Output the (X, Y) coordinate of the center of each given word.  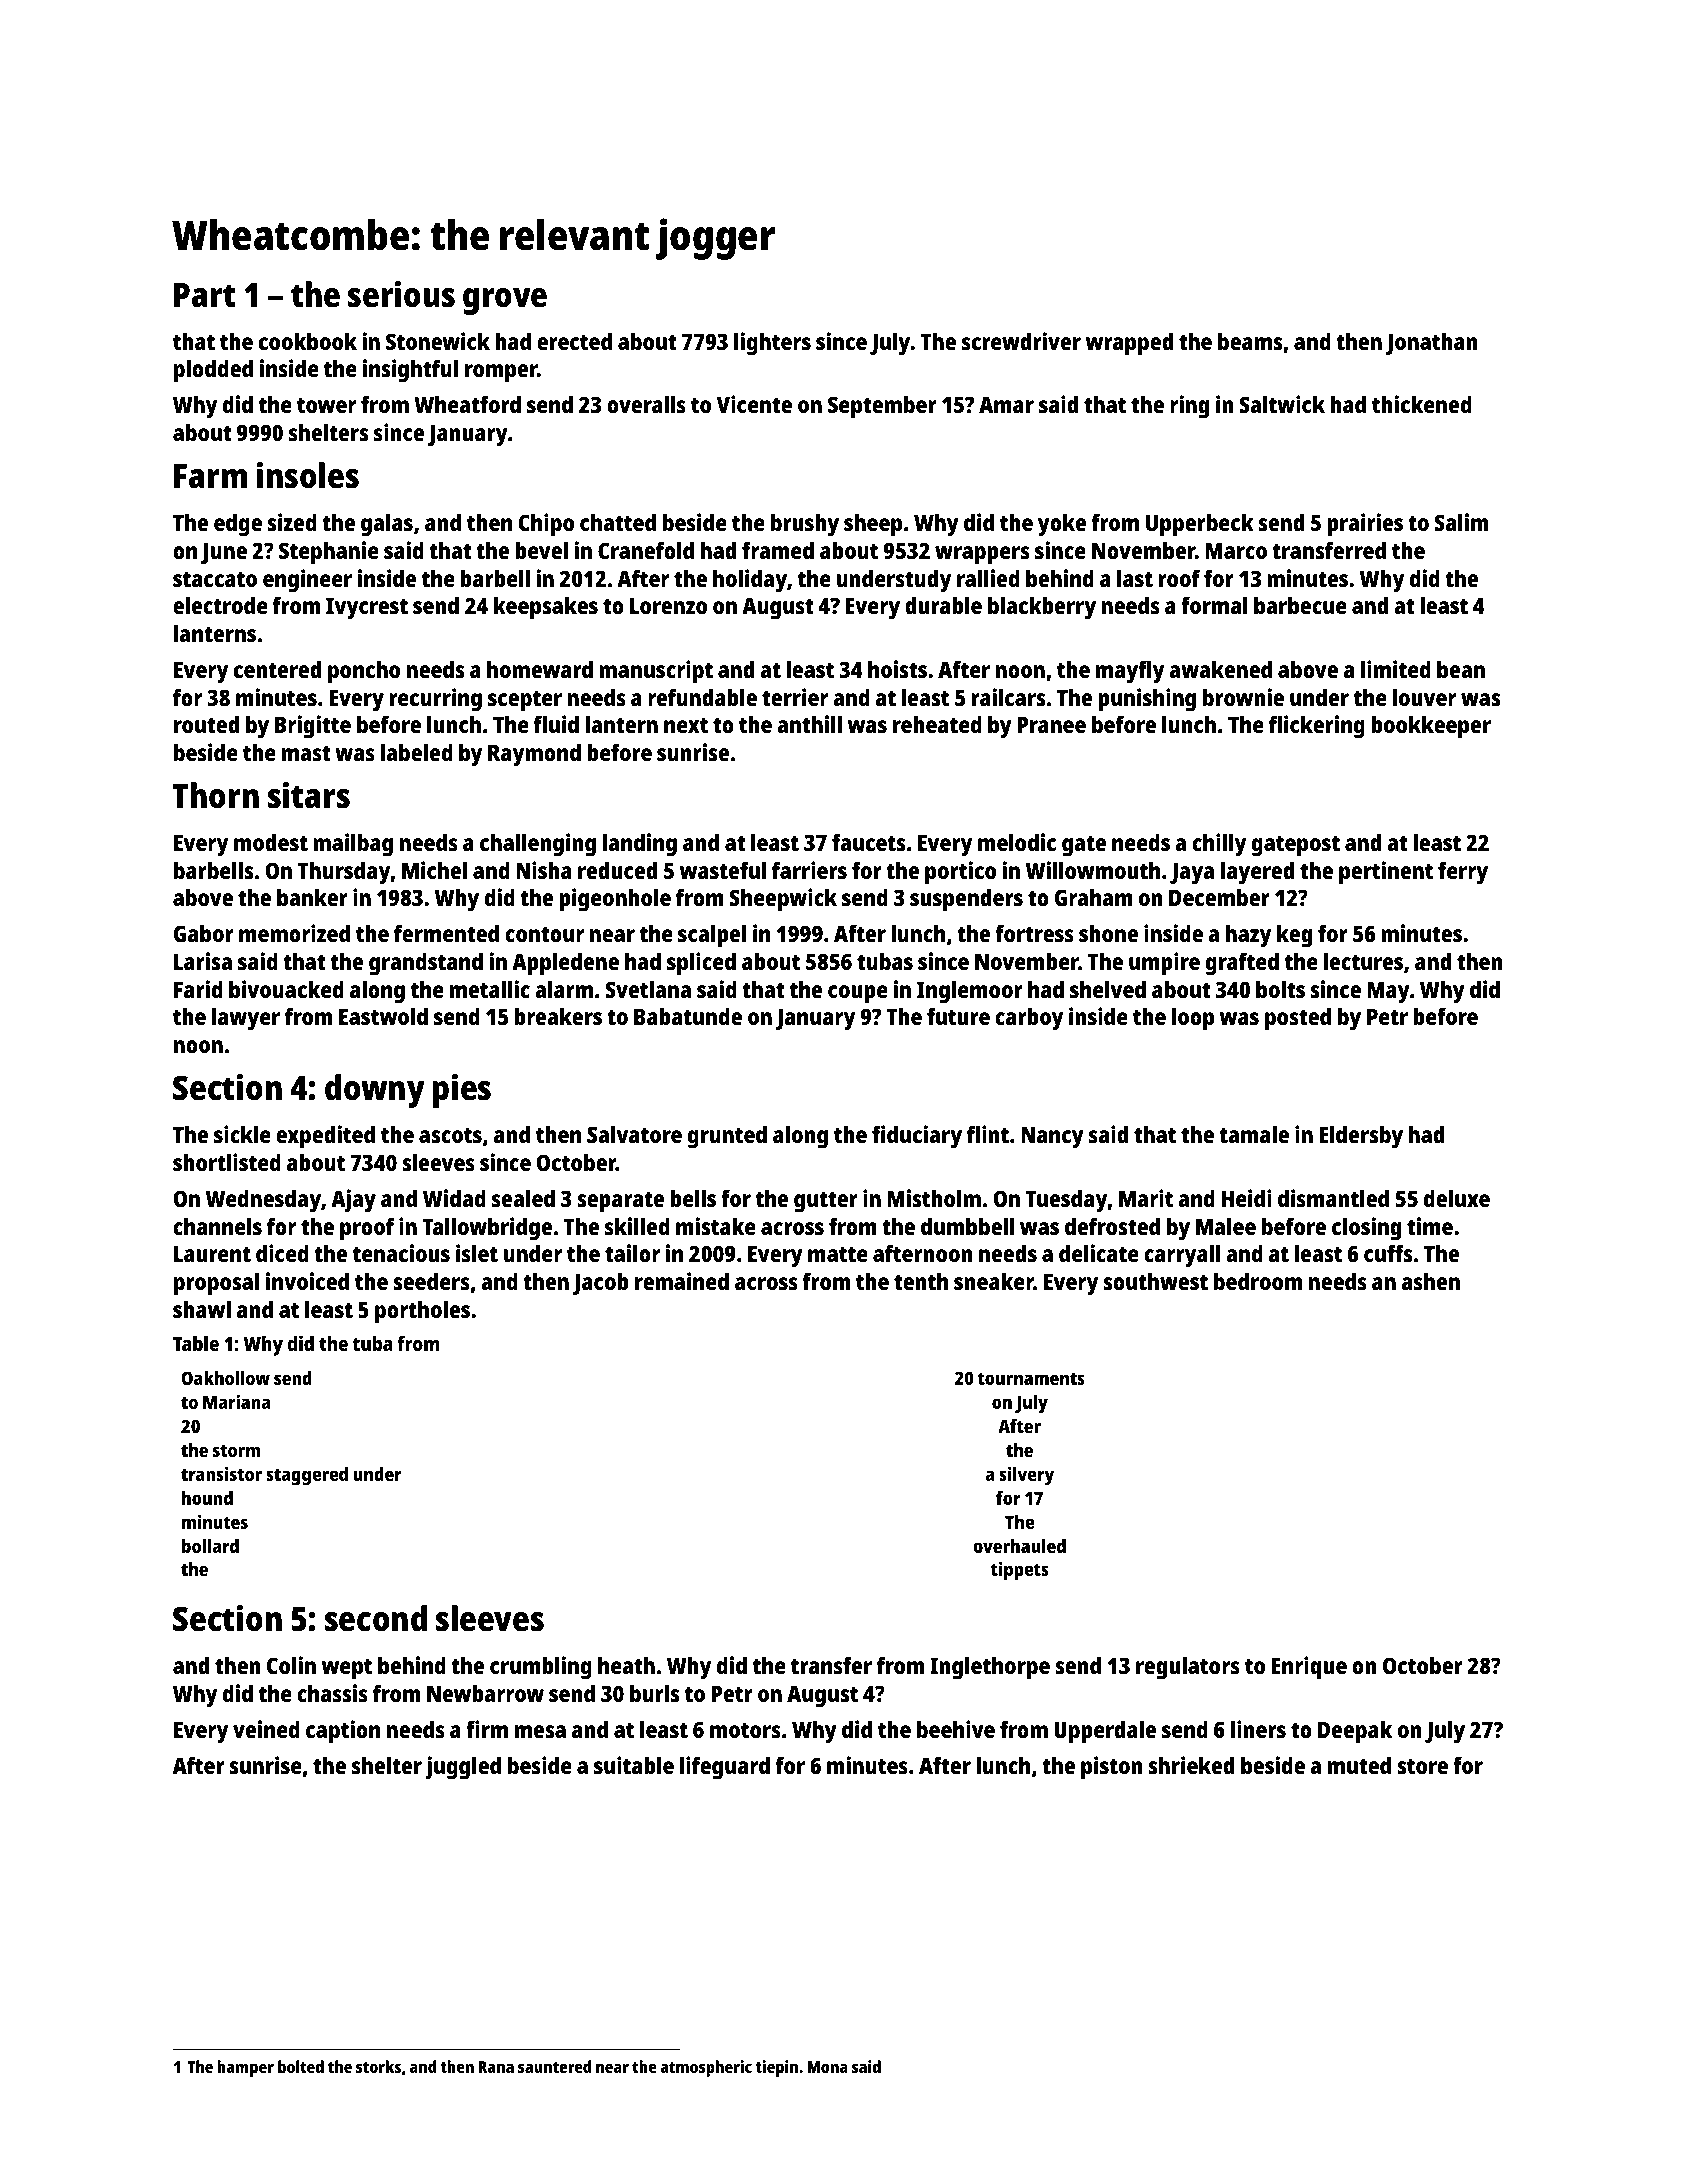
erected (574, 341)
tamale (1254, 1134)
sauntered (554, 2066)
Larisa (203, 961)
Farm (210, 476)
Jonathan (1431, 343)
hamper (245, 2068)
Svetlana (648, 989)
